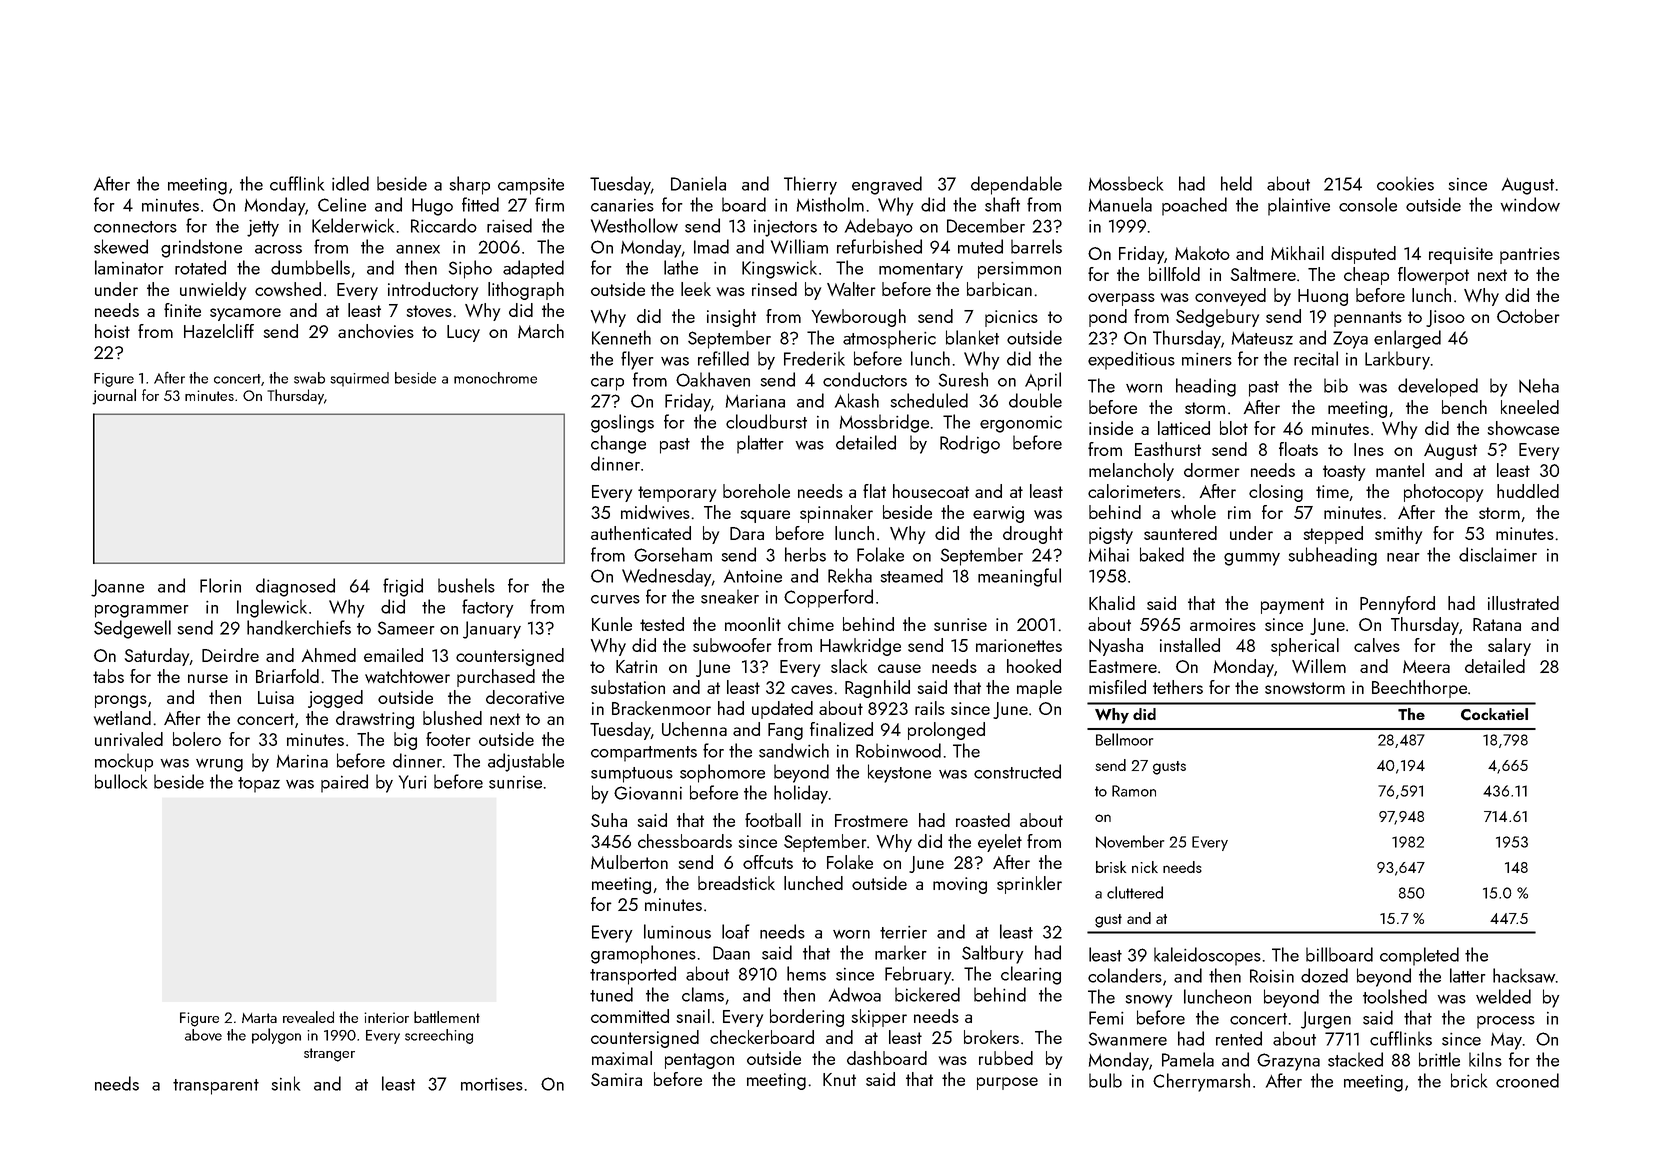 The image size is (1653, 1169). I want to click on campsite, so click(531, 186).
